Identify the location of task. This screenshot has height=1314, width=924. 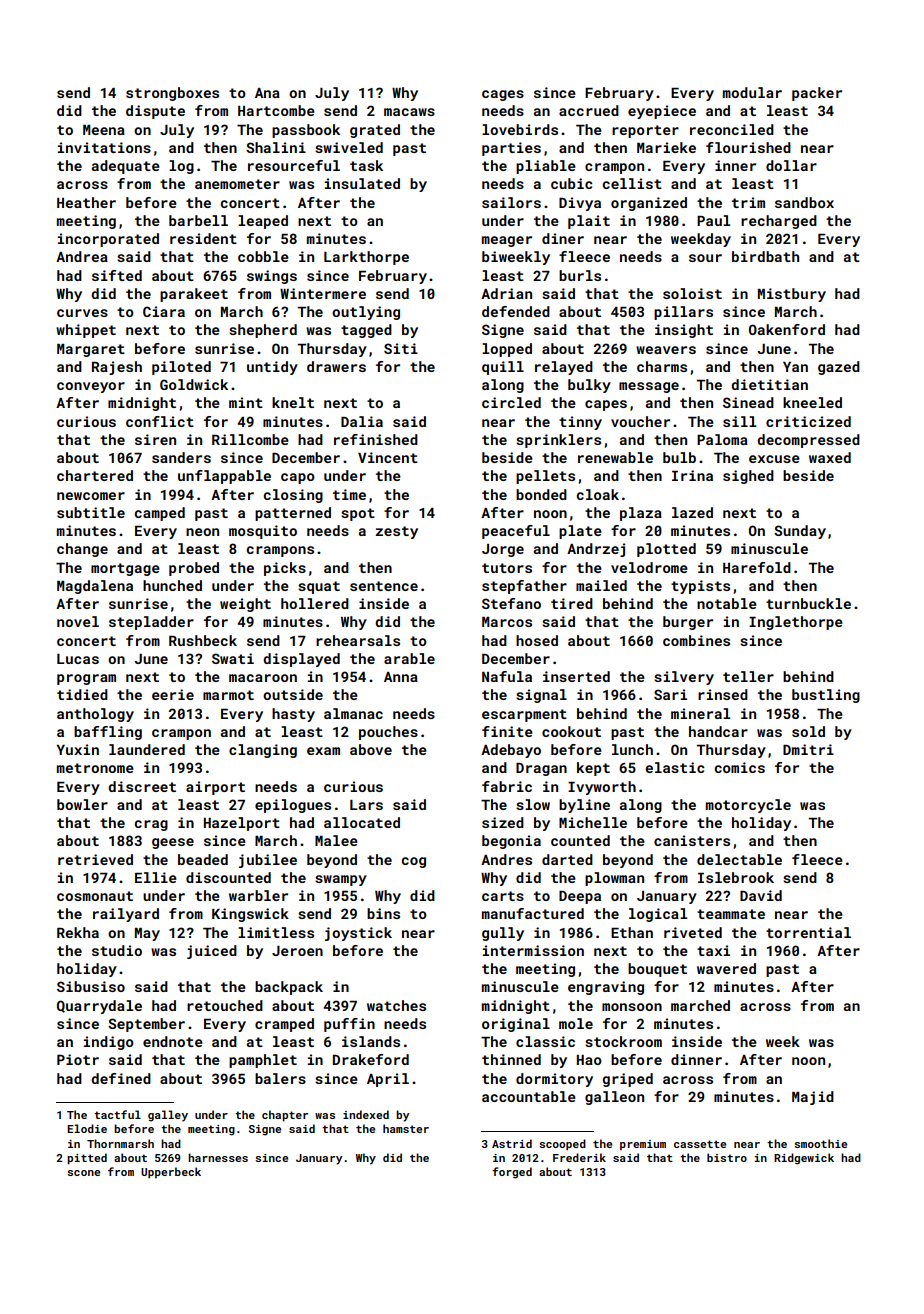
(366, 165).
